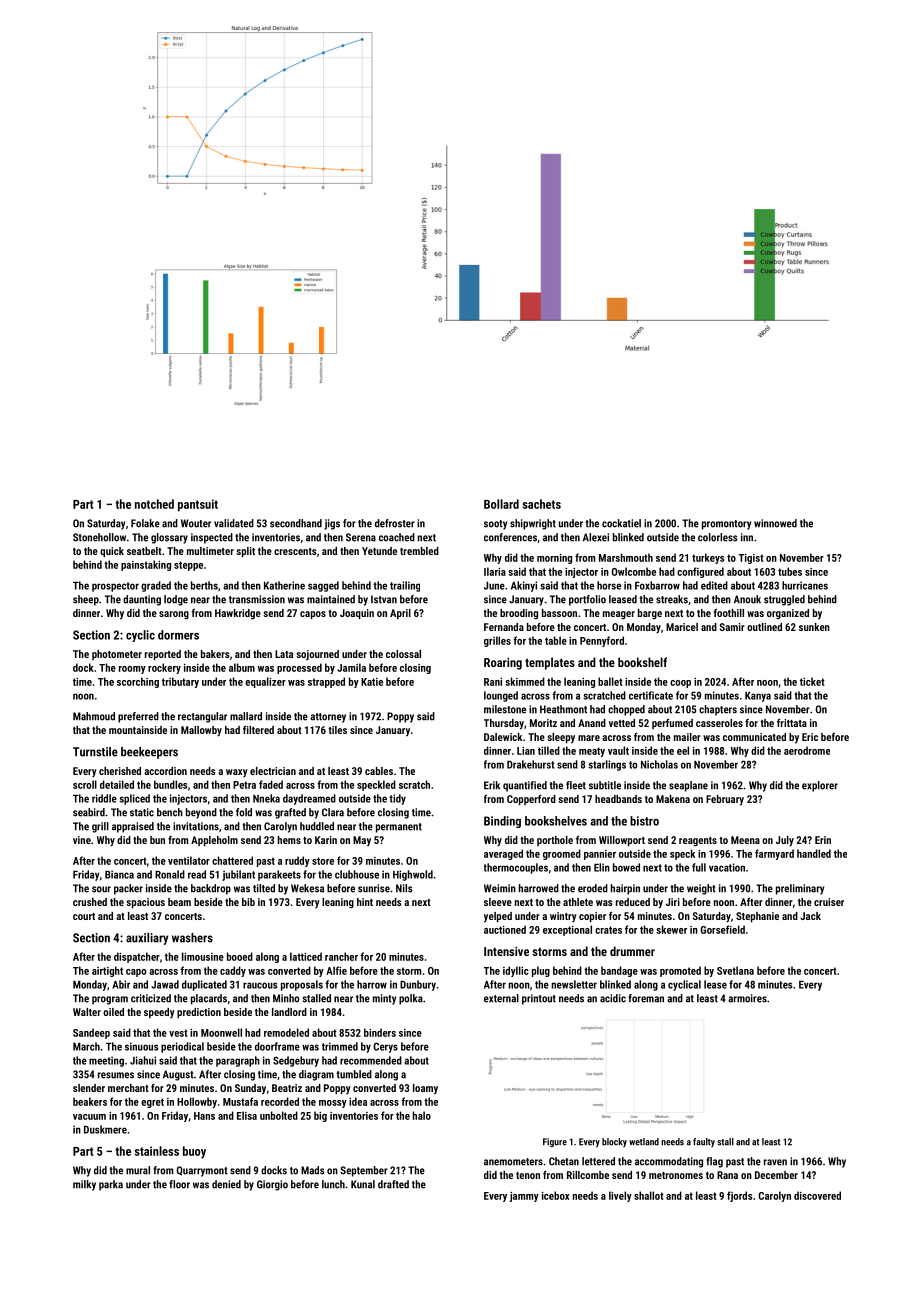 Image resolution: width=924 pixels, height=1308 pixels. What do you see at coordinates (688, 786) in the document?
I see `seaplane` at bounding box center [688, 786].
